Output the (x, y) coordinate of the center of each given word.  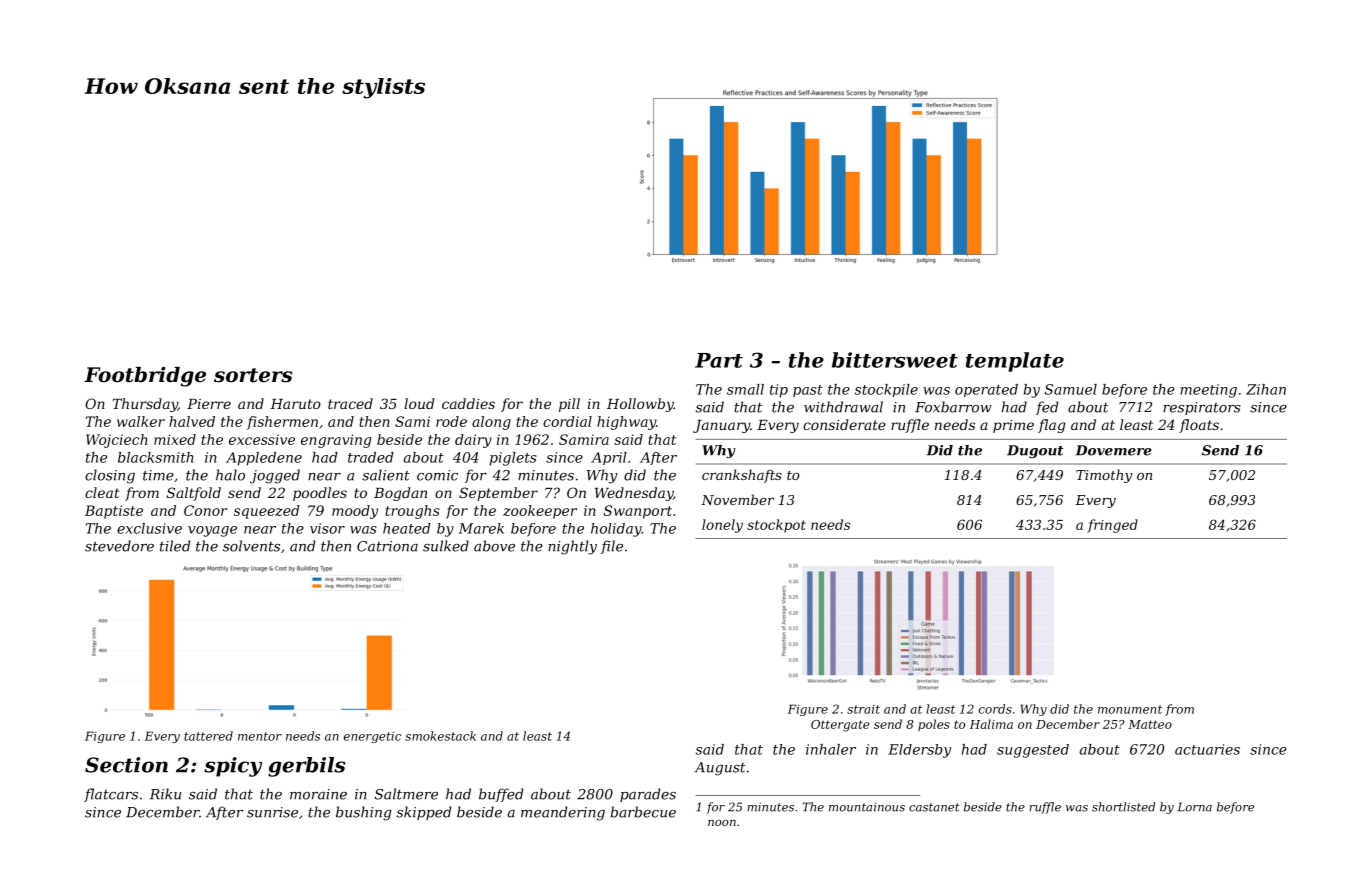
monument (1130, 709)
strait (863, 709)
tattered (208, 736)
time (158, 475)
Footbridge (145, 377)
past (808, 391)
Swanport (638, 512)
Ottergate (840, 726)
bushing (364, 813)
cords (995, 709)
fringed (1112, 526)
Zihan (1266, 389)
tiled (175, 546)
